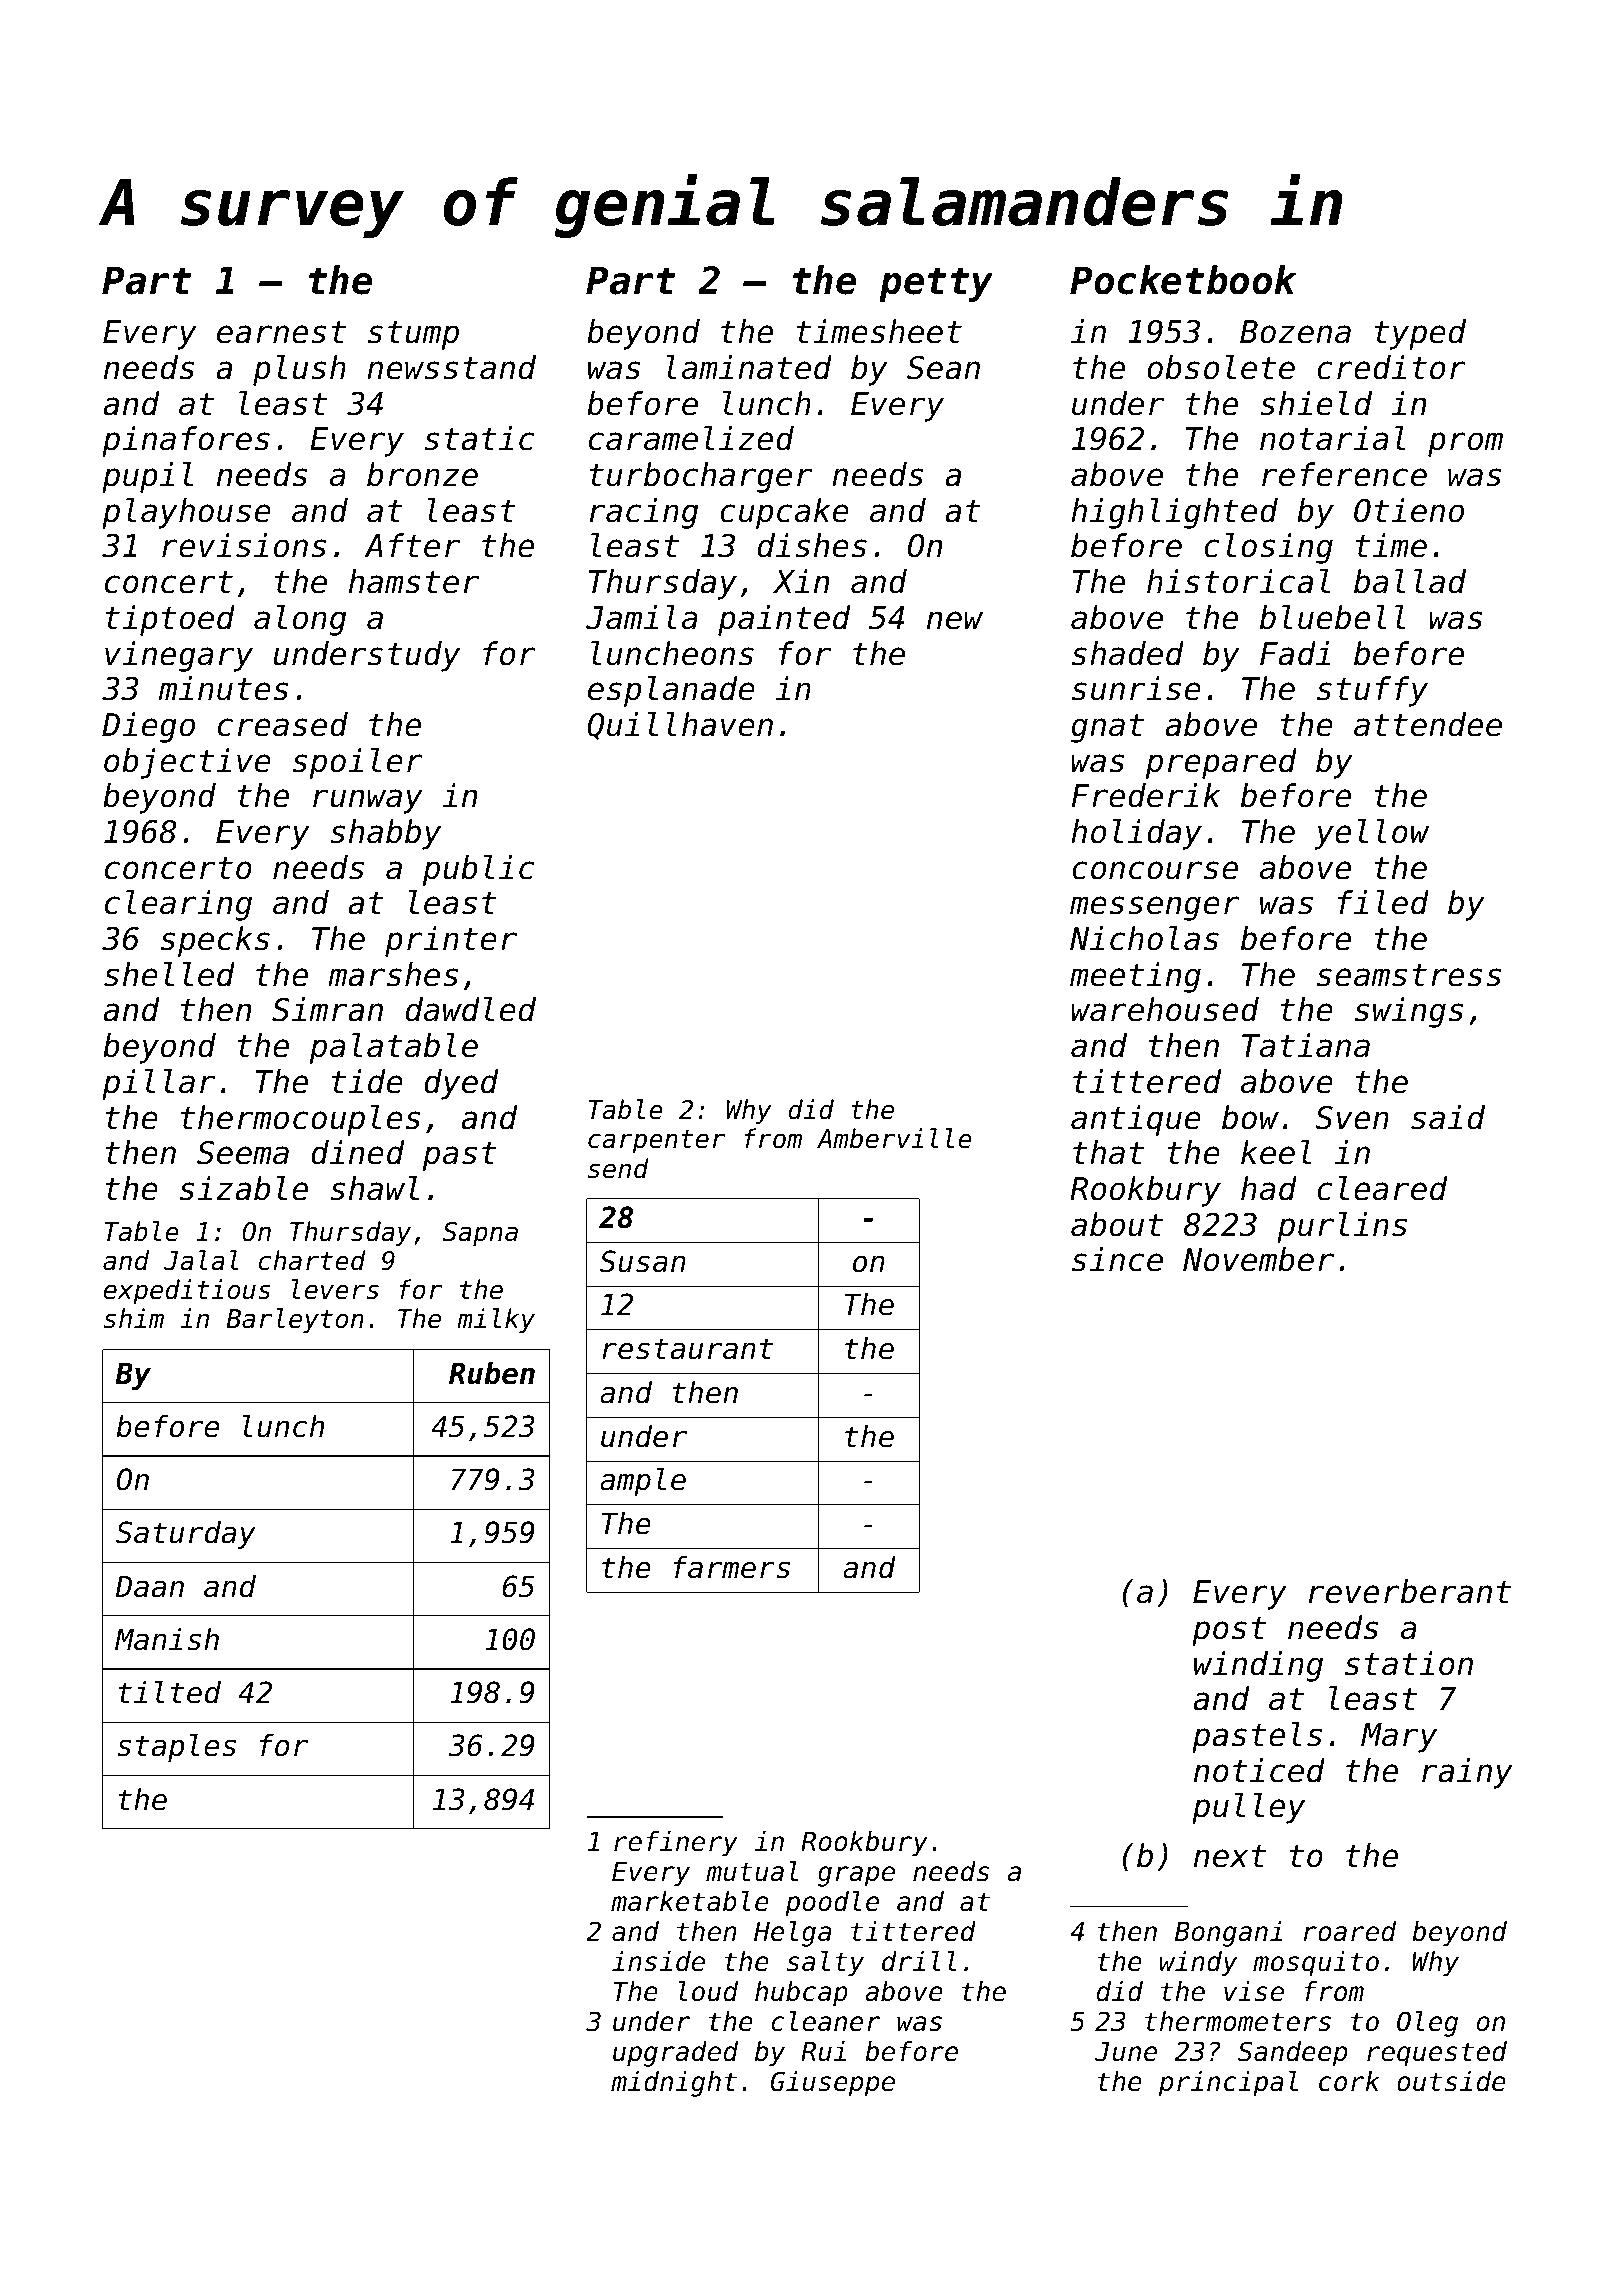 This screenshot has width=1620, height=2292. What do you see at coordinates (176, 1747) in the screenshot?
I see `staples` at bounding box center [176, 1747].
